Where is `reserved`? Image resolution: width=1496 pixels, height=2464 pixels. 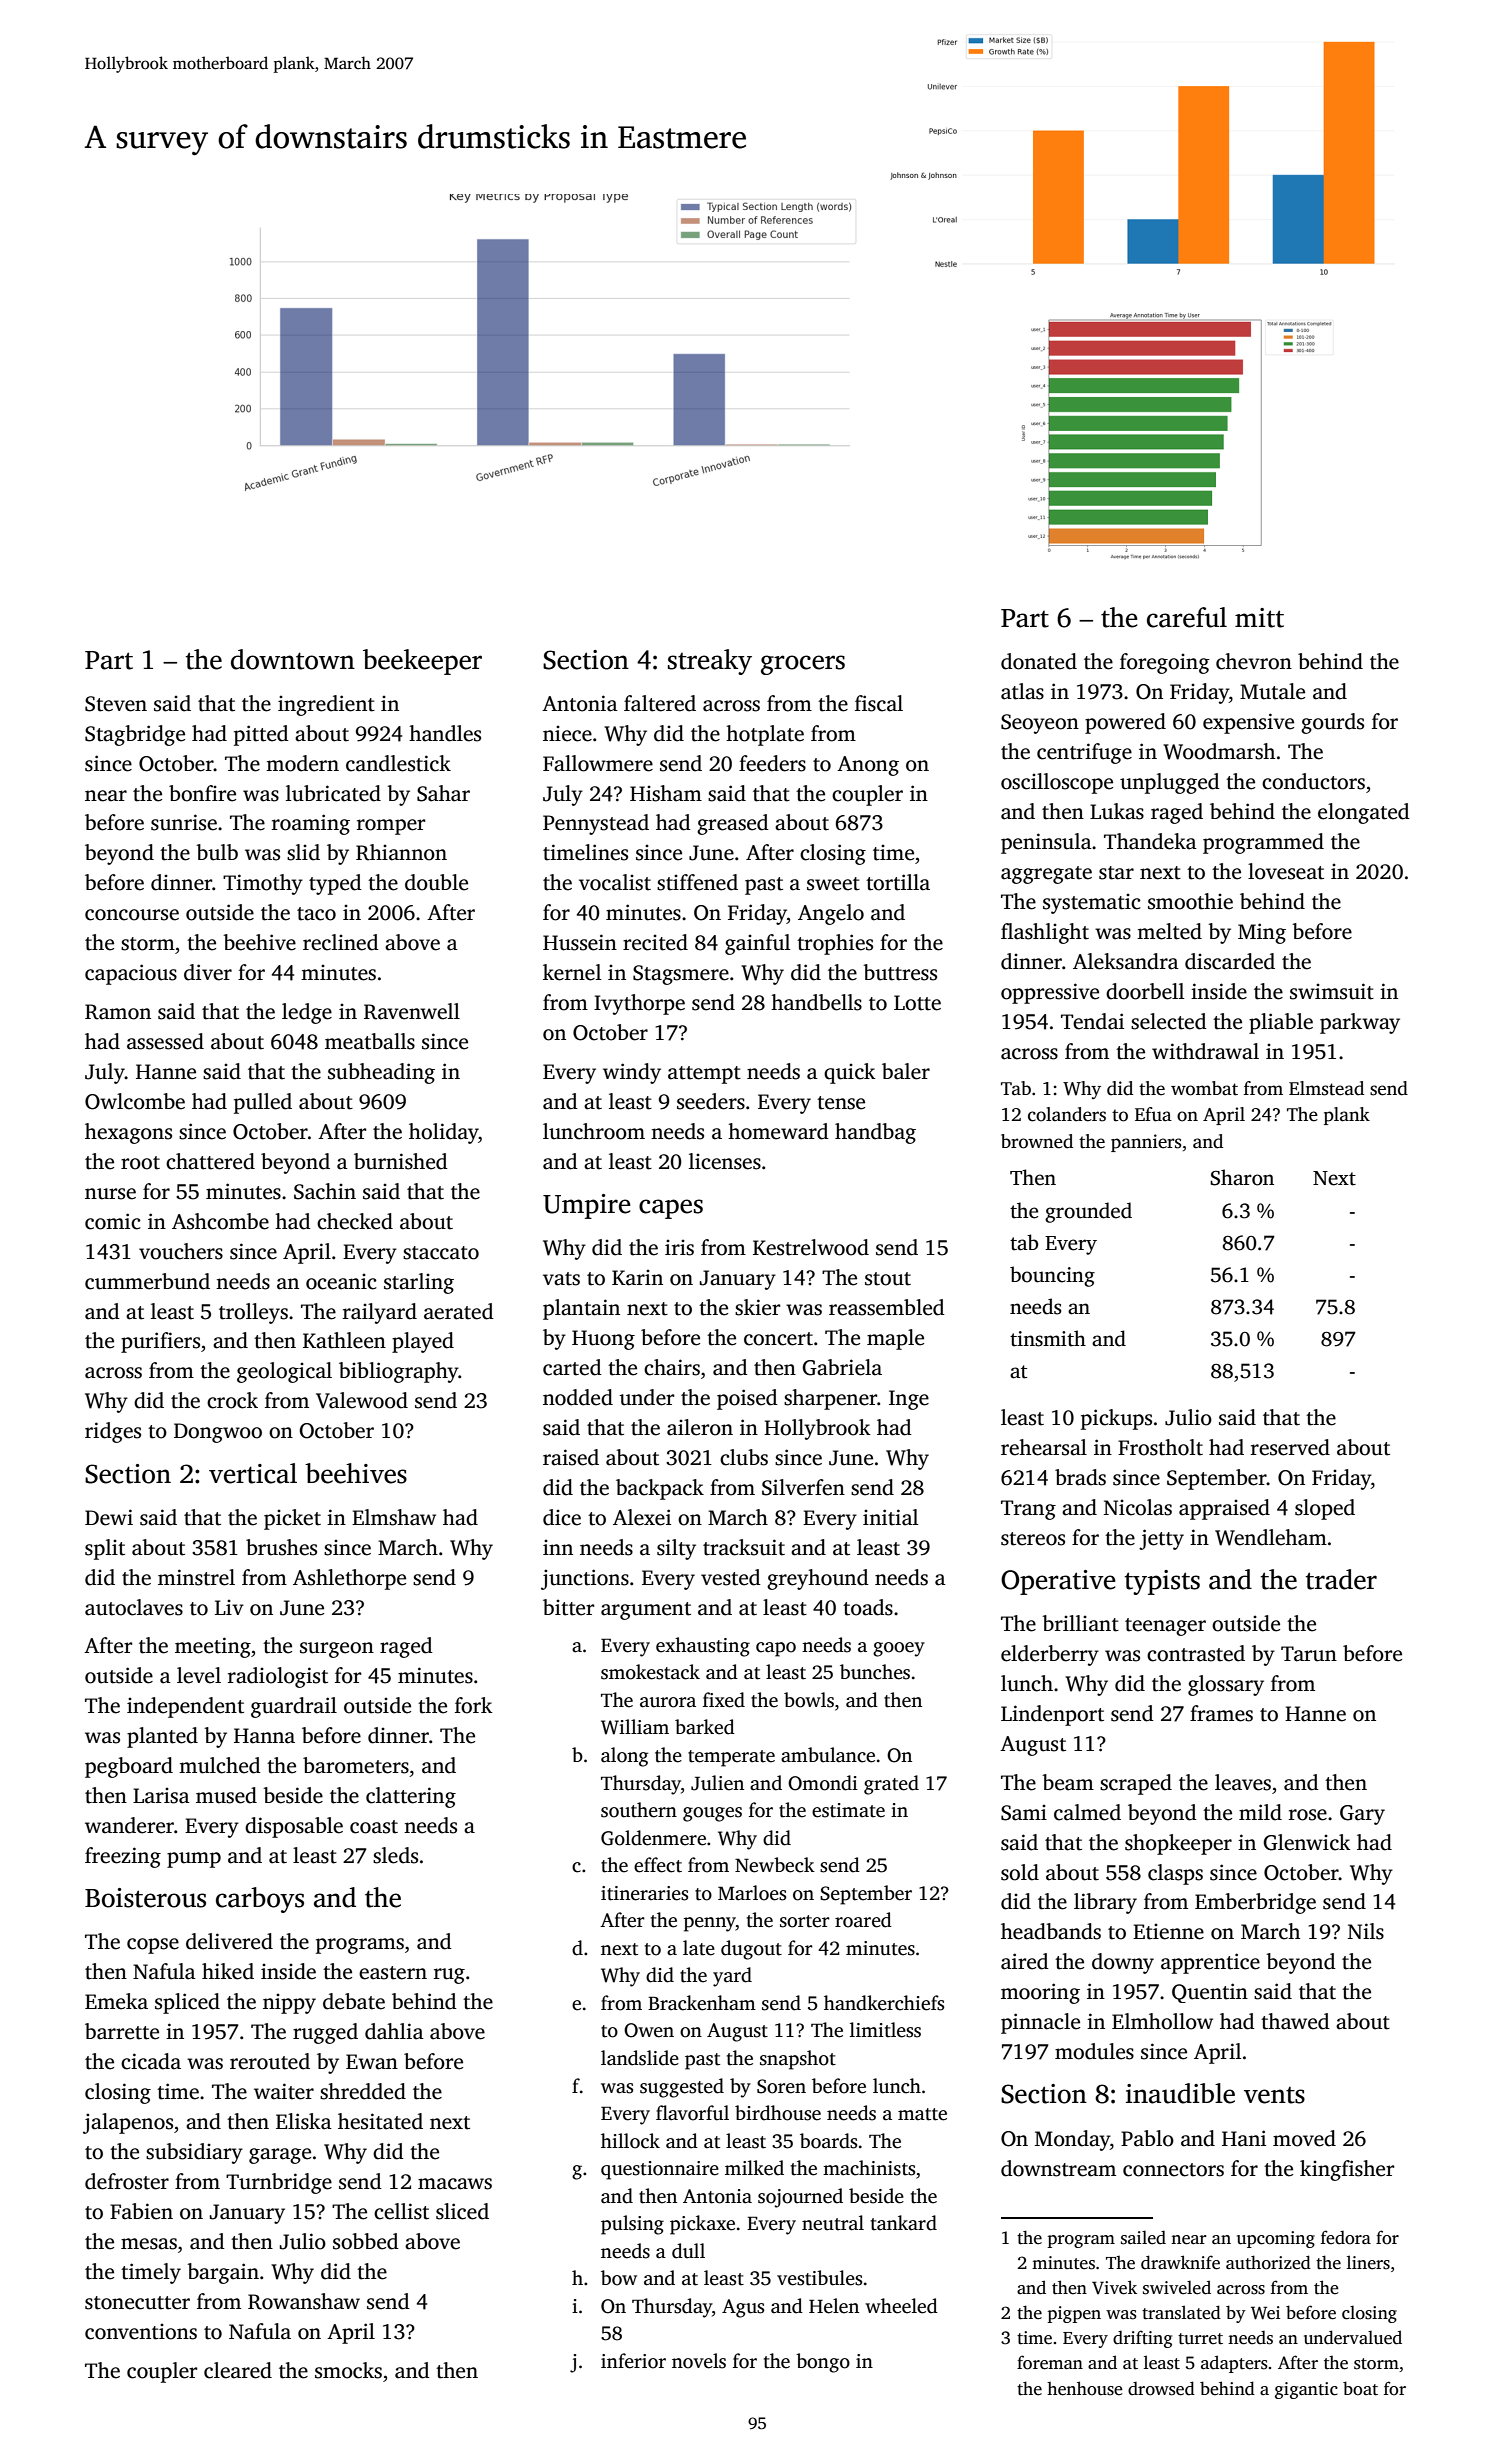
reserved is located at coordinates (1290, 1447).
